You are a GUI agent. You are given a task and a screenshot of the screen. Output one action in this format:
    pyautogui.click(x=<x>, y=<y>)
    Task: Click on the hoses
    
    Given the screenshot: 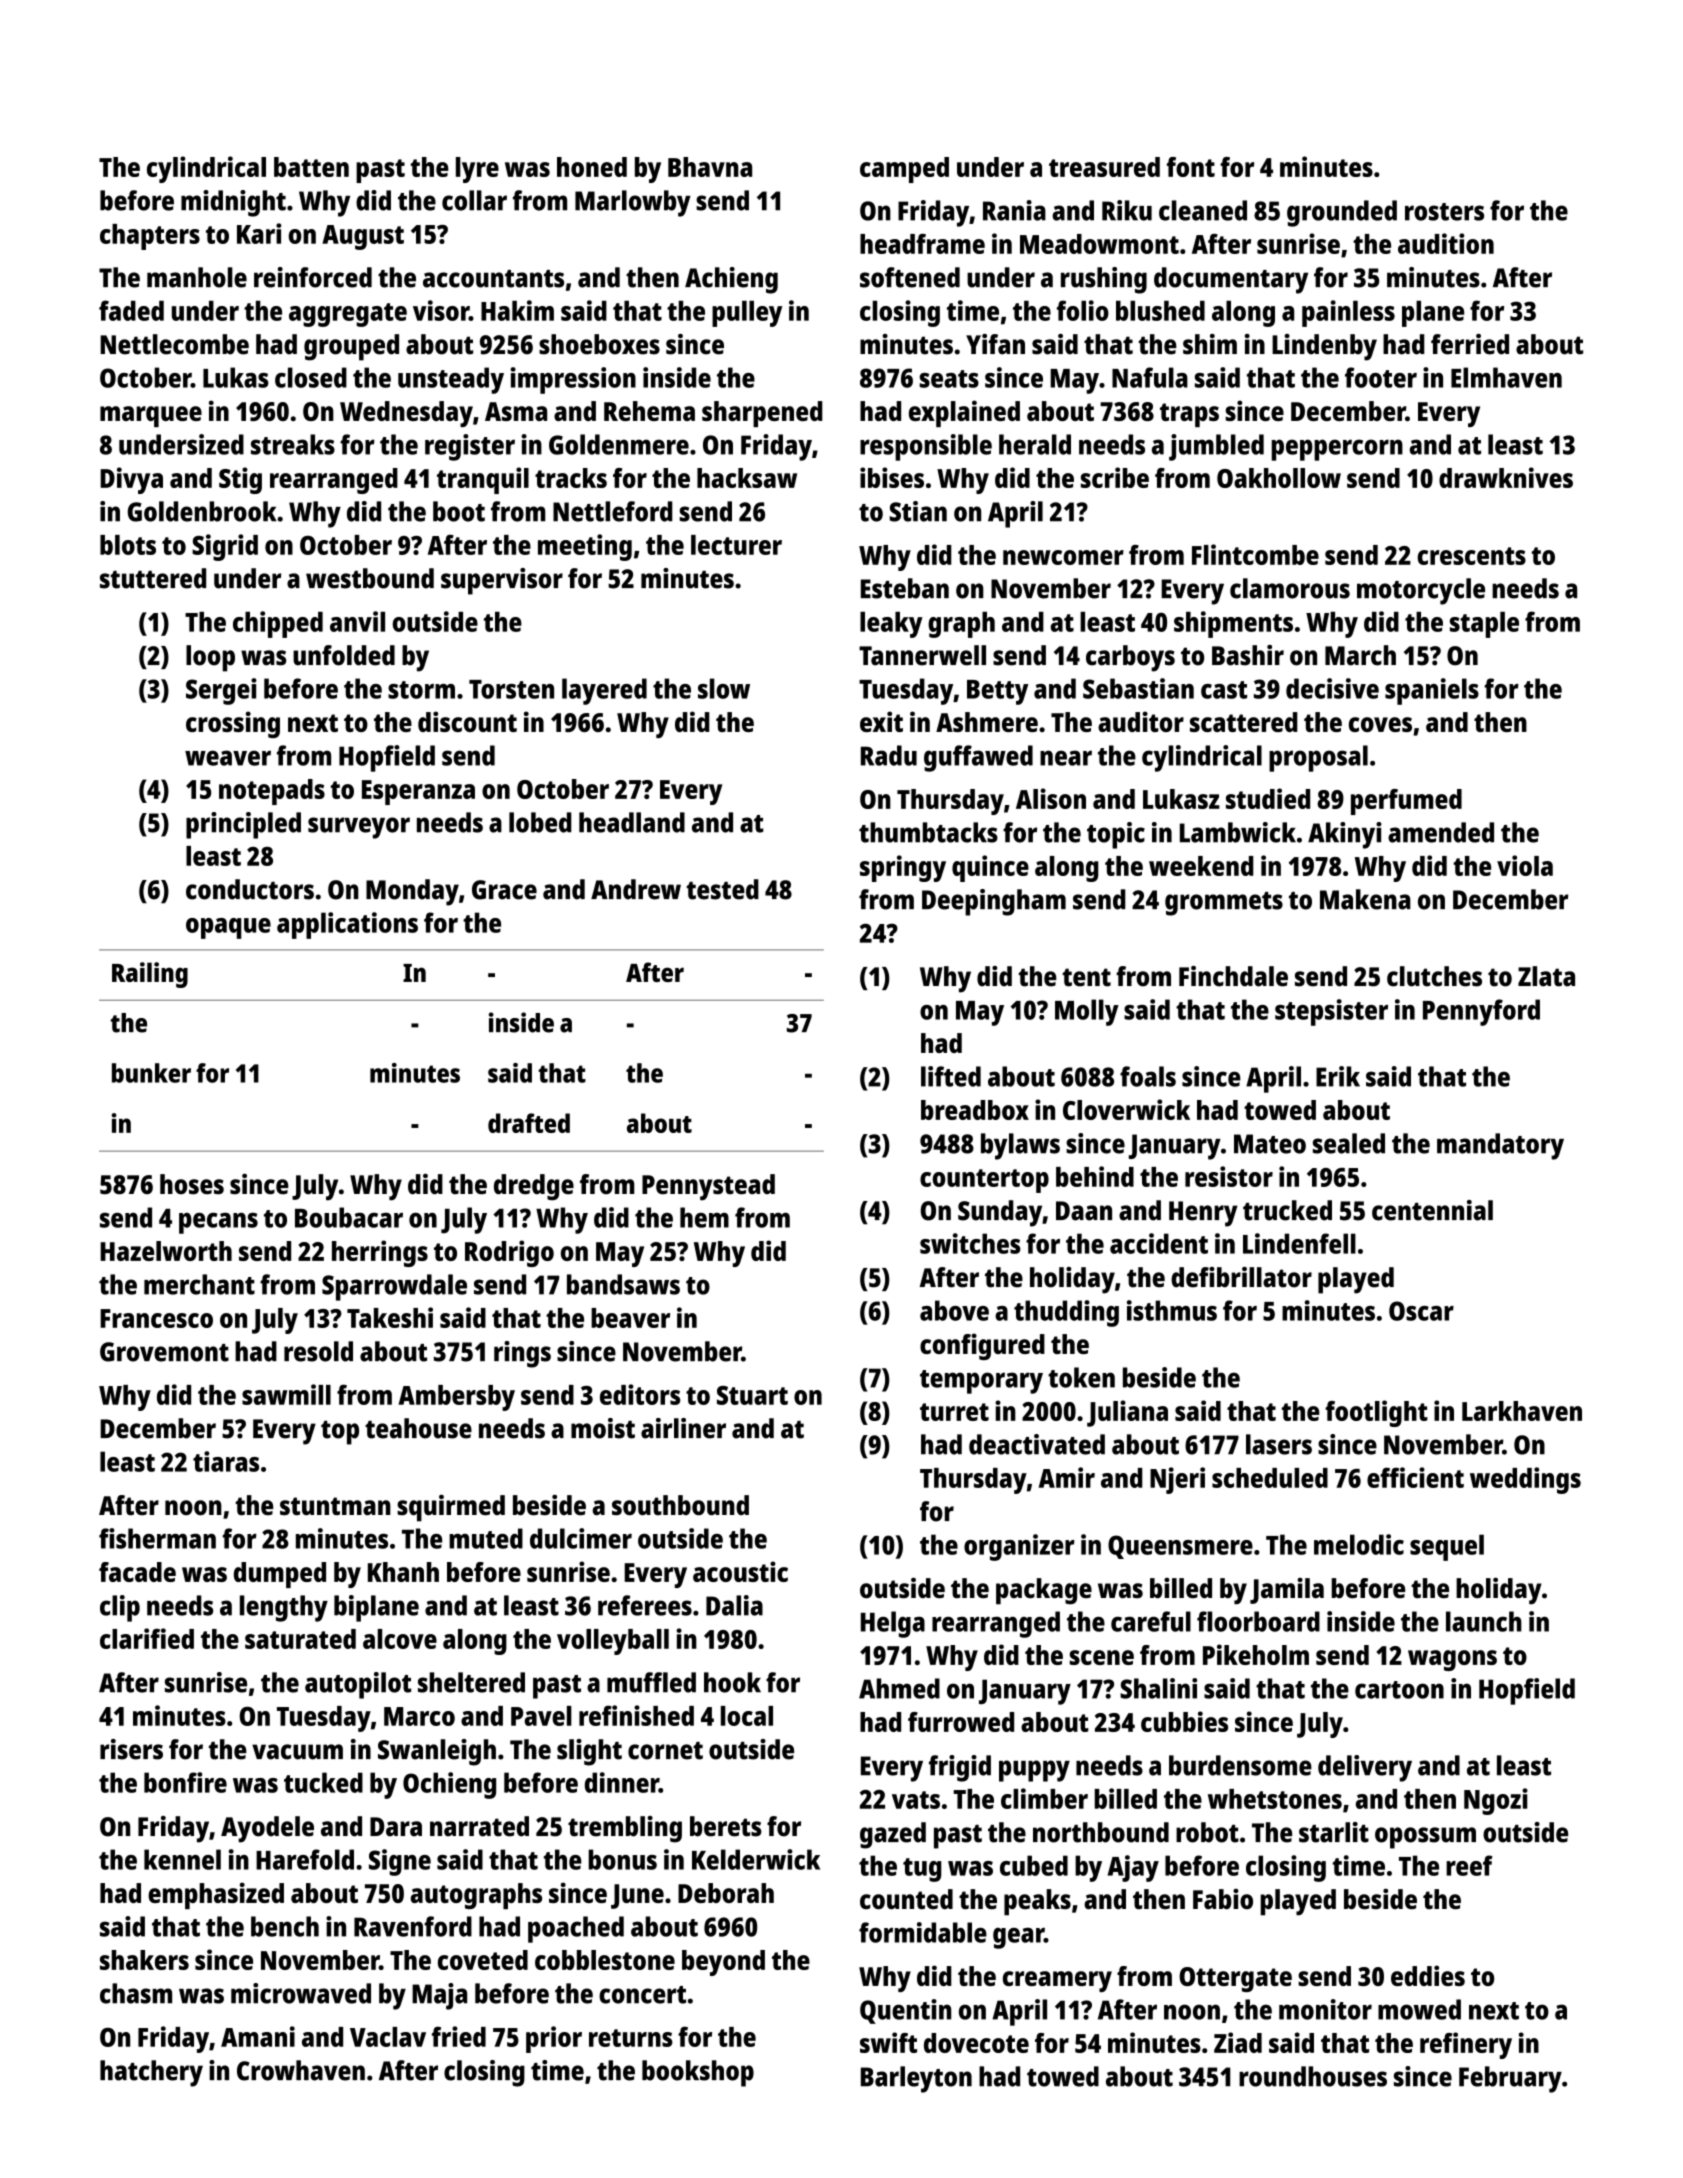 What is the action you would take?
    pyautogui.click(x=192, y=1184)
